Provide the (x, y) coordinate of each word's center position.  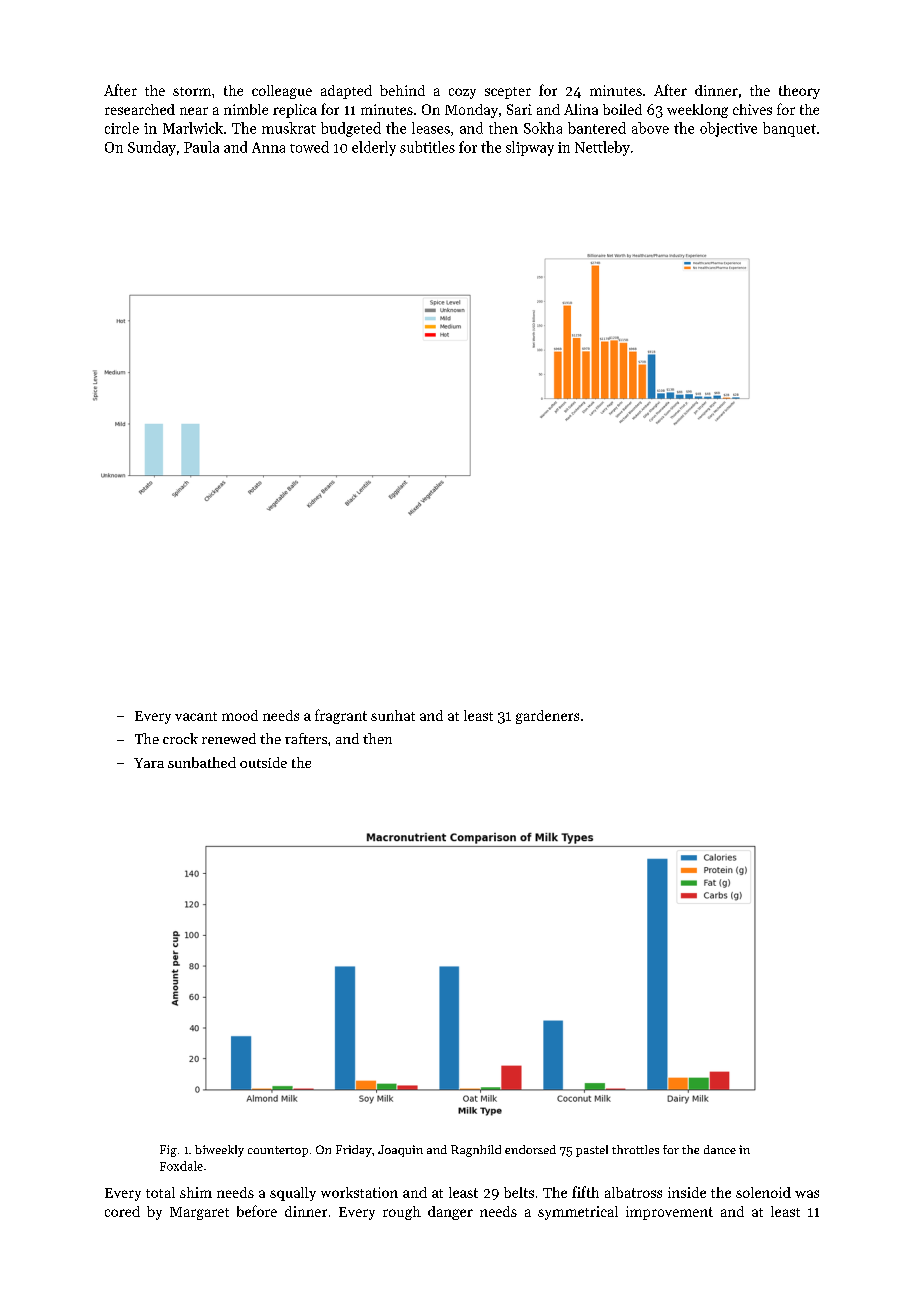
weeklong (697, 111)
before (257, 1211)
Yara (149, 763)
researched (140, 109)
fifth (585, 1192)
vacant (196, 716)
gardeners (547, 717)
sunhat (393, 715)
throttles (635, 1149)
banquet (789, 129)
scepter (508, 93)
